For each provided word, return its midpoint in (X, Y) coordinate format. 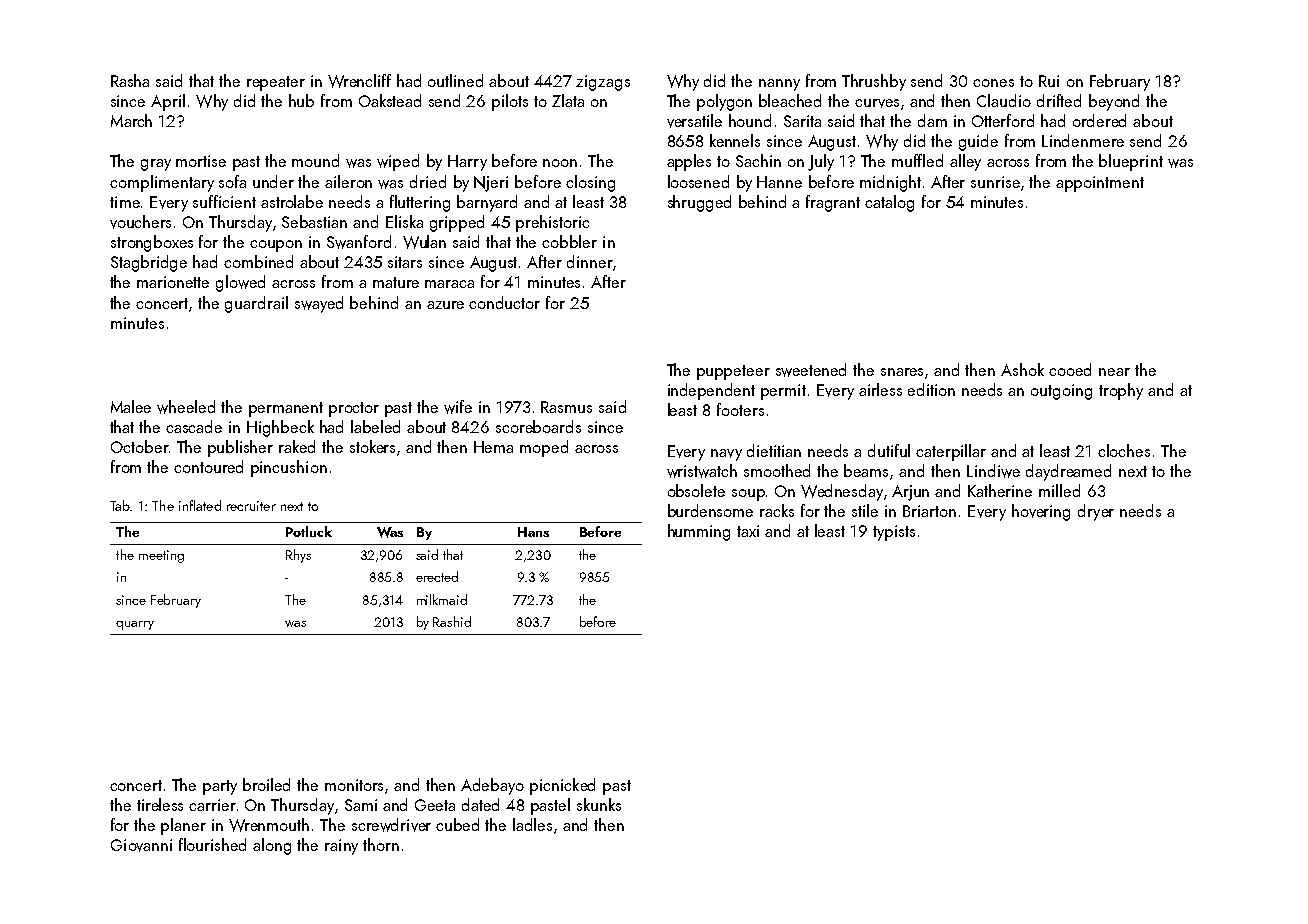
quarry (135, 625)
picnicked (562, 786)
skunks (599, 804)
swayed (319, 304)
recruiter (251, 506)
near (1114, 372)
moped (544, 448)
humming (699, 532)
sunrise (995, 182)
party (220, 787)
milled (1059, 490)
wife (458, 407)
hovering (1041, 512)
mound (315, 160)
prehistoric (552, 223)
